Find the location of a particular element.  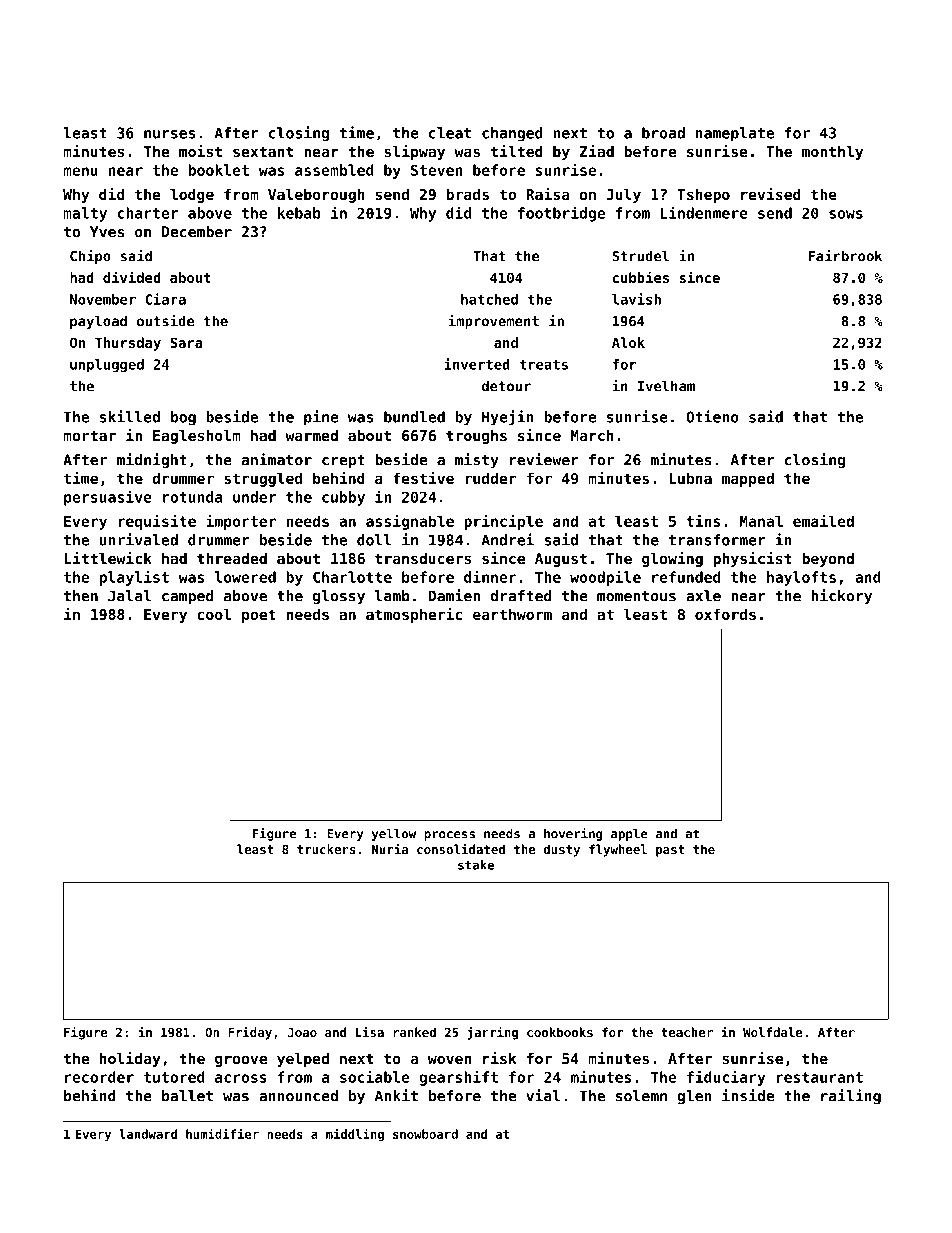

yellow is located at coordinates (394, 834).
